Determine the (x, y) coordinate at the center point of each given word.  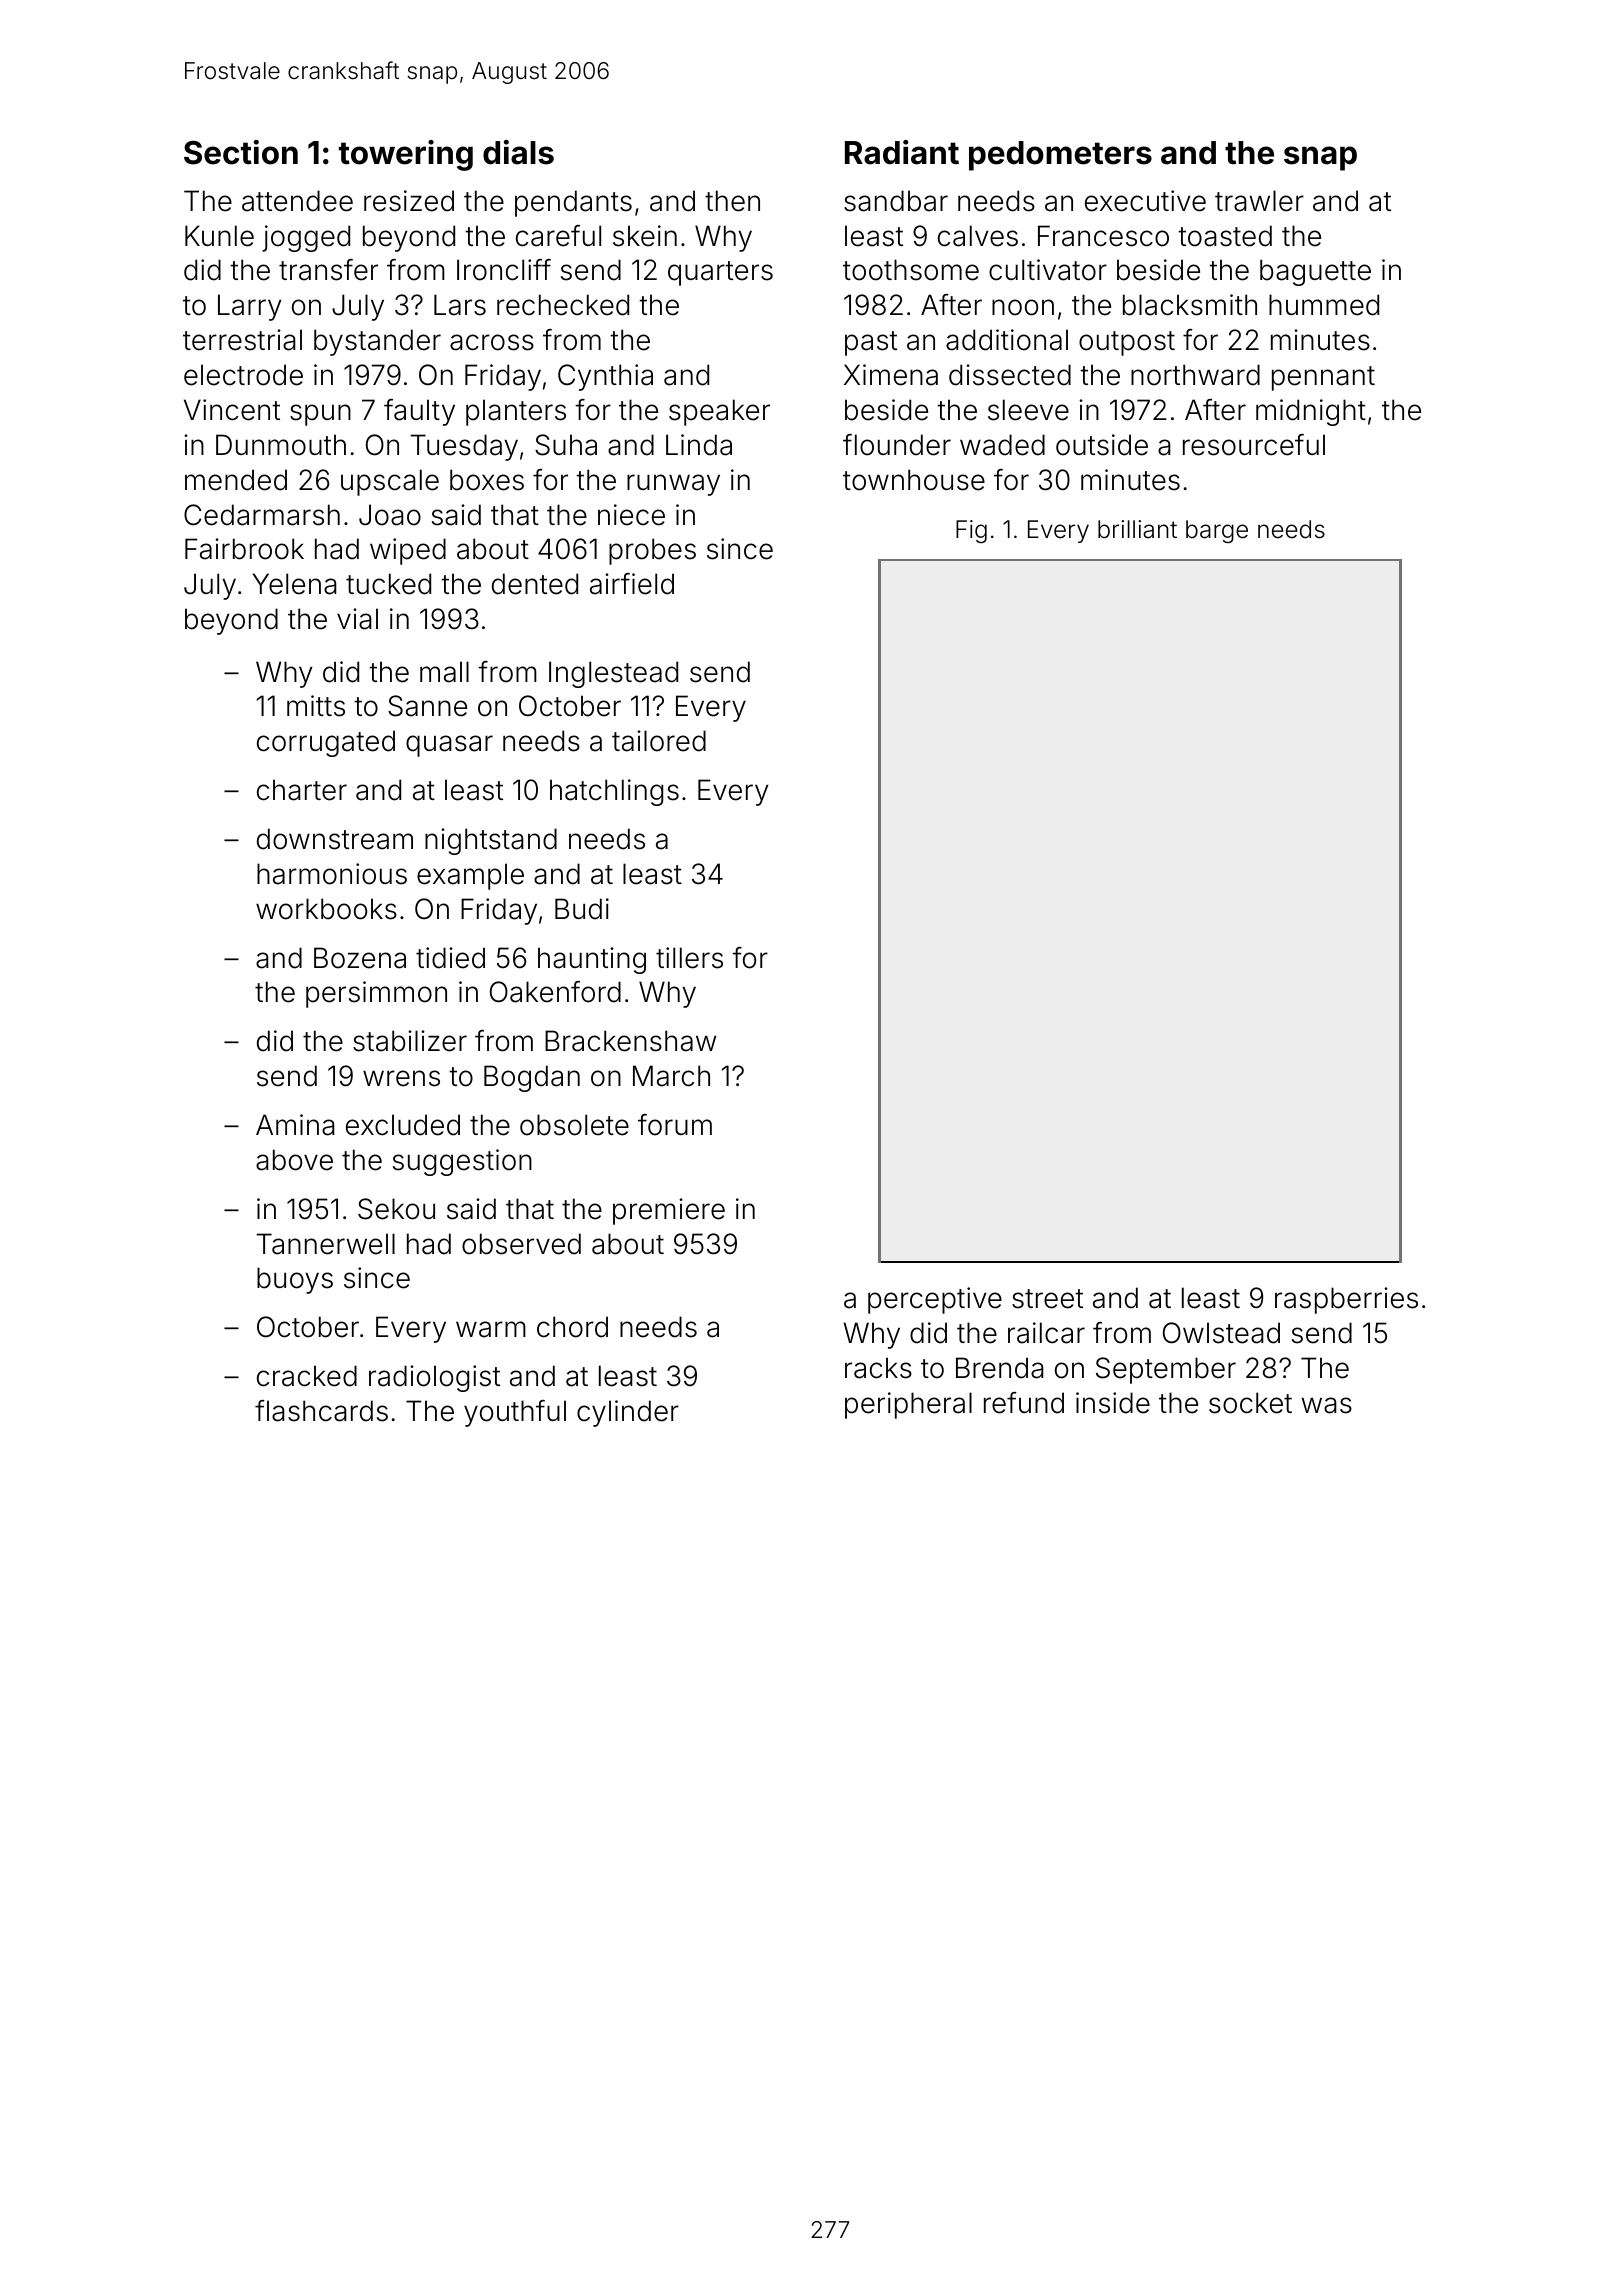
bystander (377, 342)
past (871, 343)
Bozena (360, 958)
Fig (971, 531)
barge (1217, 531)
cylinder (628, 1413)
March (671, 1076)
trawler (1259, 201)
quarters (720, 273)
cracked (307, 1376)
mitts (316, 706)
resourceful (1254, 445)
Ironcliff (504, 270)
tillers (689, 958)
